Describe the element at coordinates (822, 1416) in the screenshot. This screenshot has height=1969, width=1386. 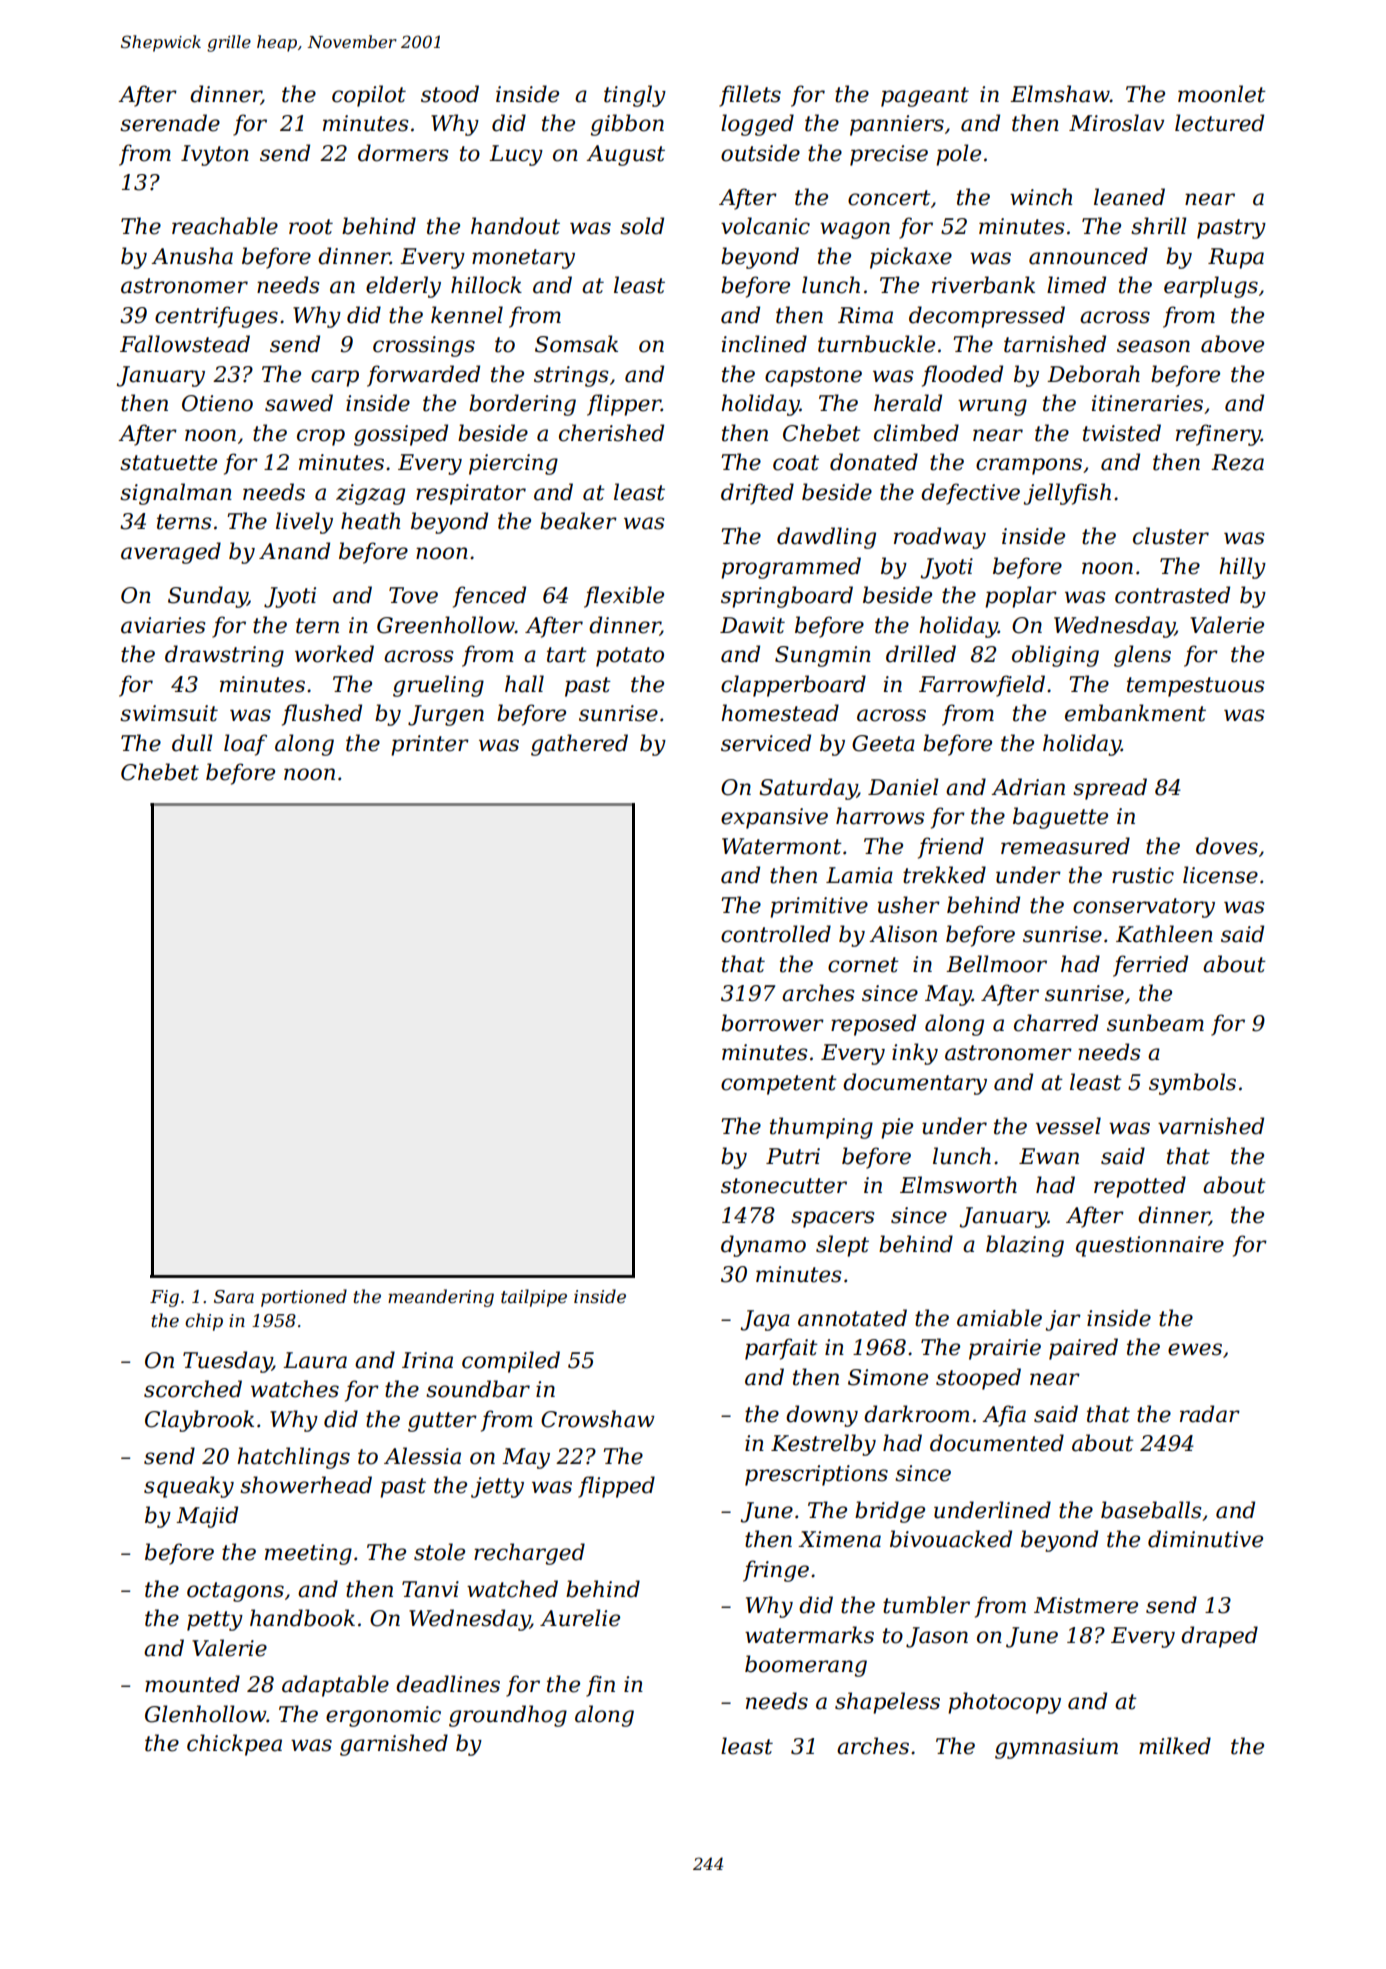
I see `downy` at that location.
